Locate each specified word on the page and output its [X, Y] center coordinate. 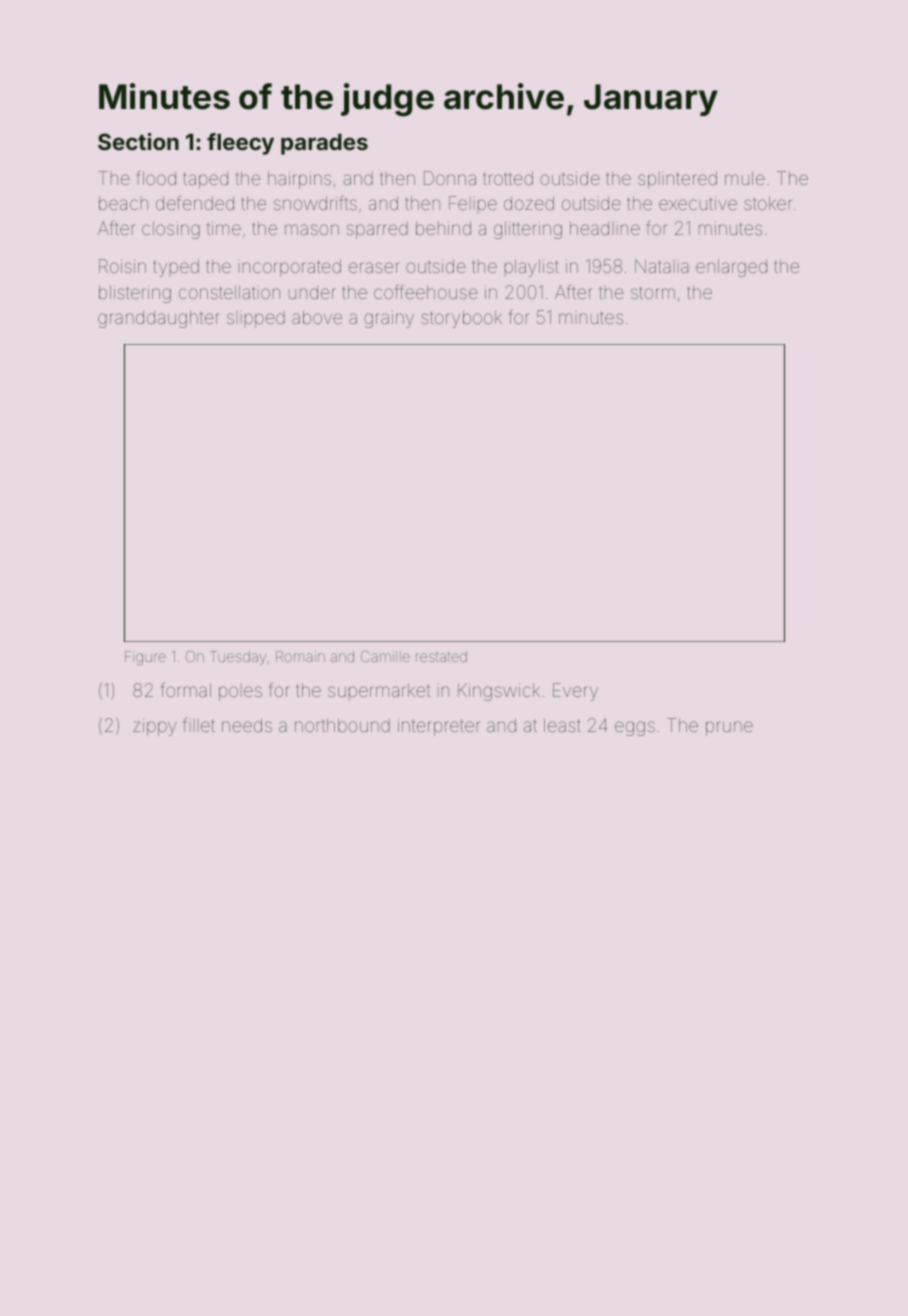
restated [441, 656]
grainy [389, 319]
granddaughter [159, 319]
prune [729, 728]
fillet [199, 725]
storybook [462, 319]
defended [195, 203]
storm [653, 292]
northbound [342, 725]
